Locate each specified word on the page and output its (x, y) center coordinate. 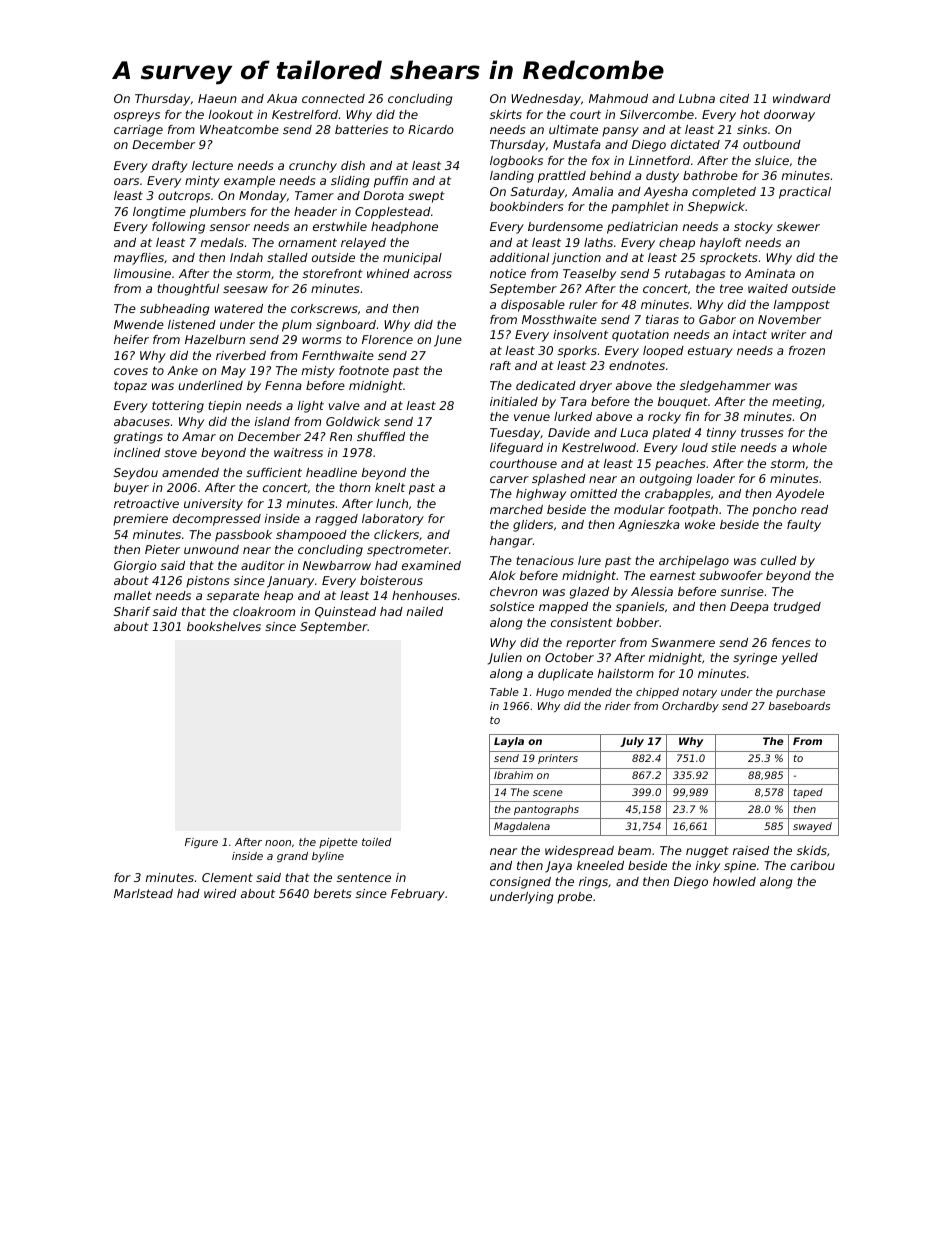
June (448, 341)
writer (788, 334)
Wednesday (546, 100)
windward (802, 98)
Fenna (283, 385)
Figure (201, 843)
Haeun (217, 98)
